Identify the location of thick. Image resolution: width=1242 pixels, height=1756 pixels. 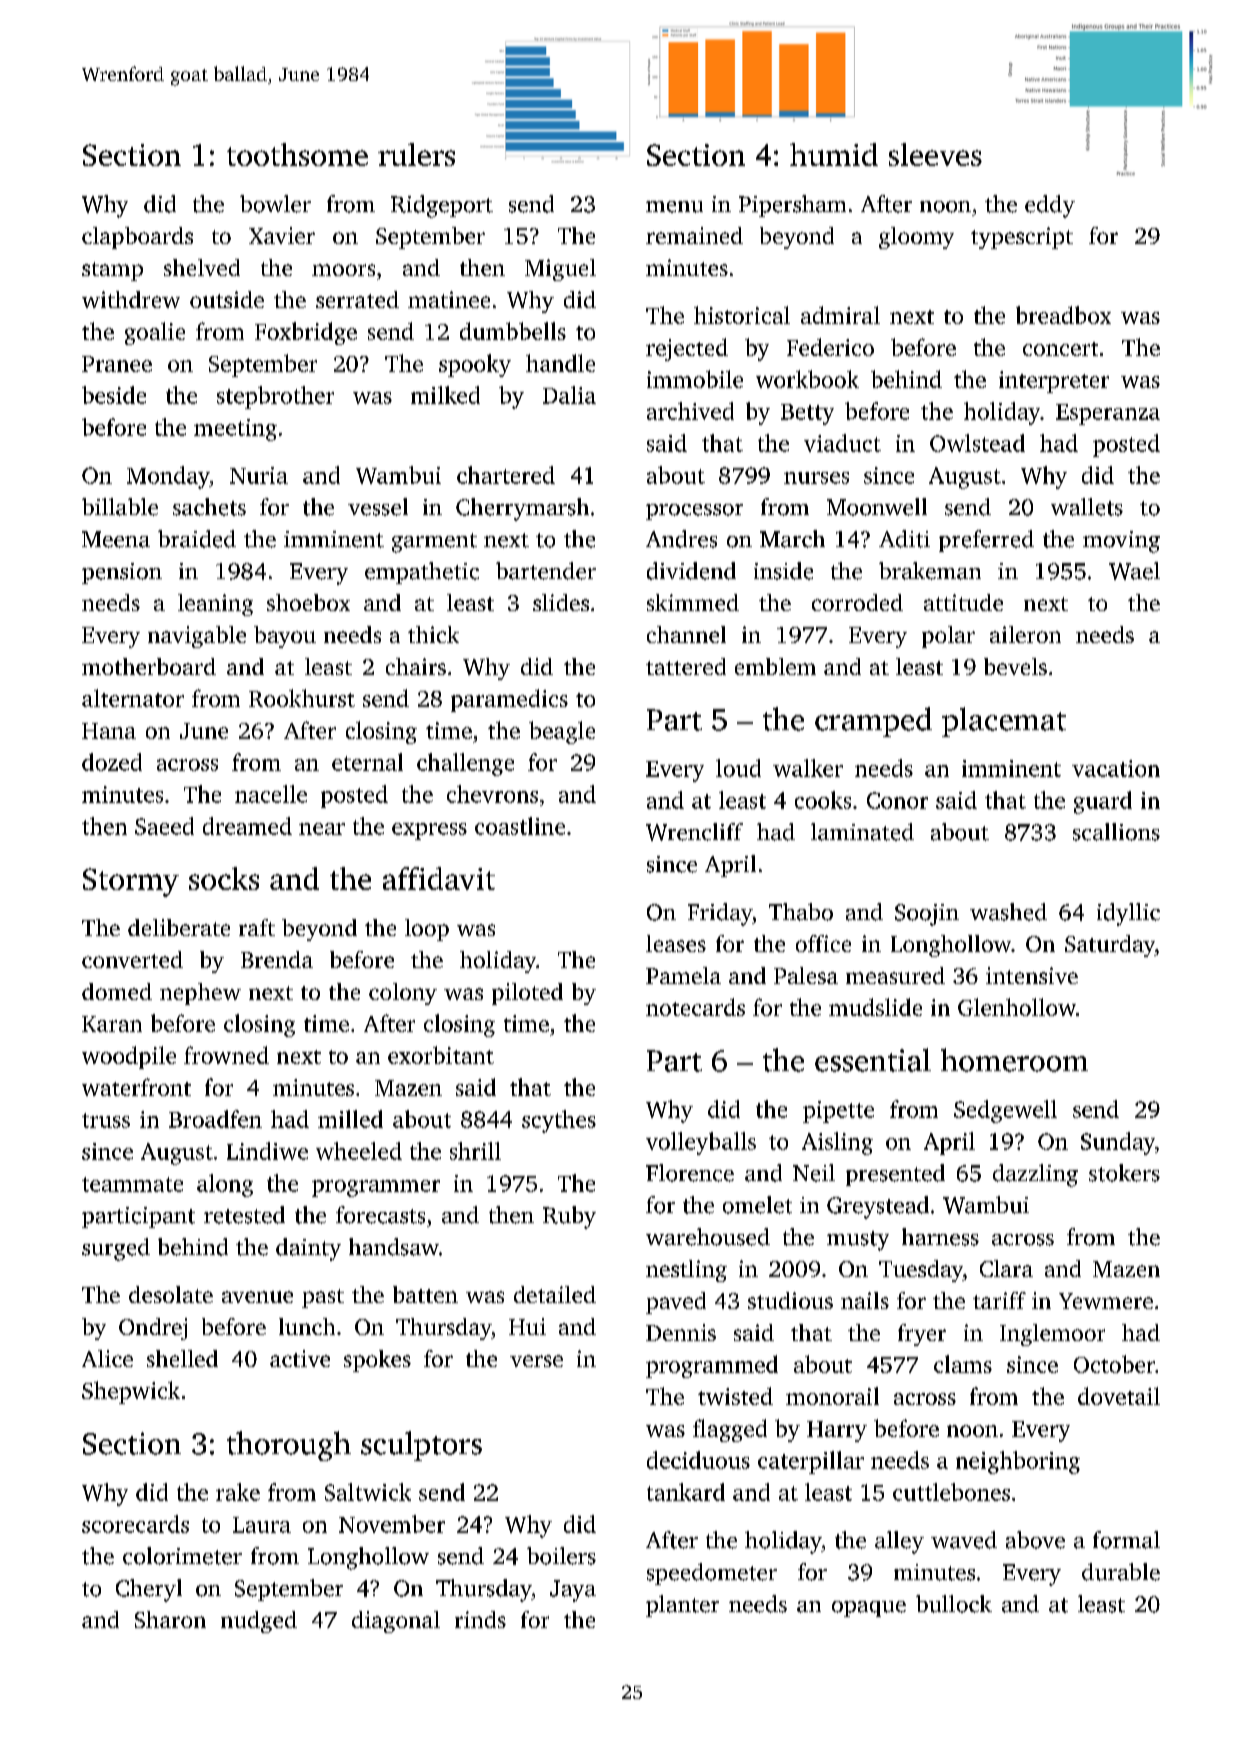
(433, 634).
